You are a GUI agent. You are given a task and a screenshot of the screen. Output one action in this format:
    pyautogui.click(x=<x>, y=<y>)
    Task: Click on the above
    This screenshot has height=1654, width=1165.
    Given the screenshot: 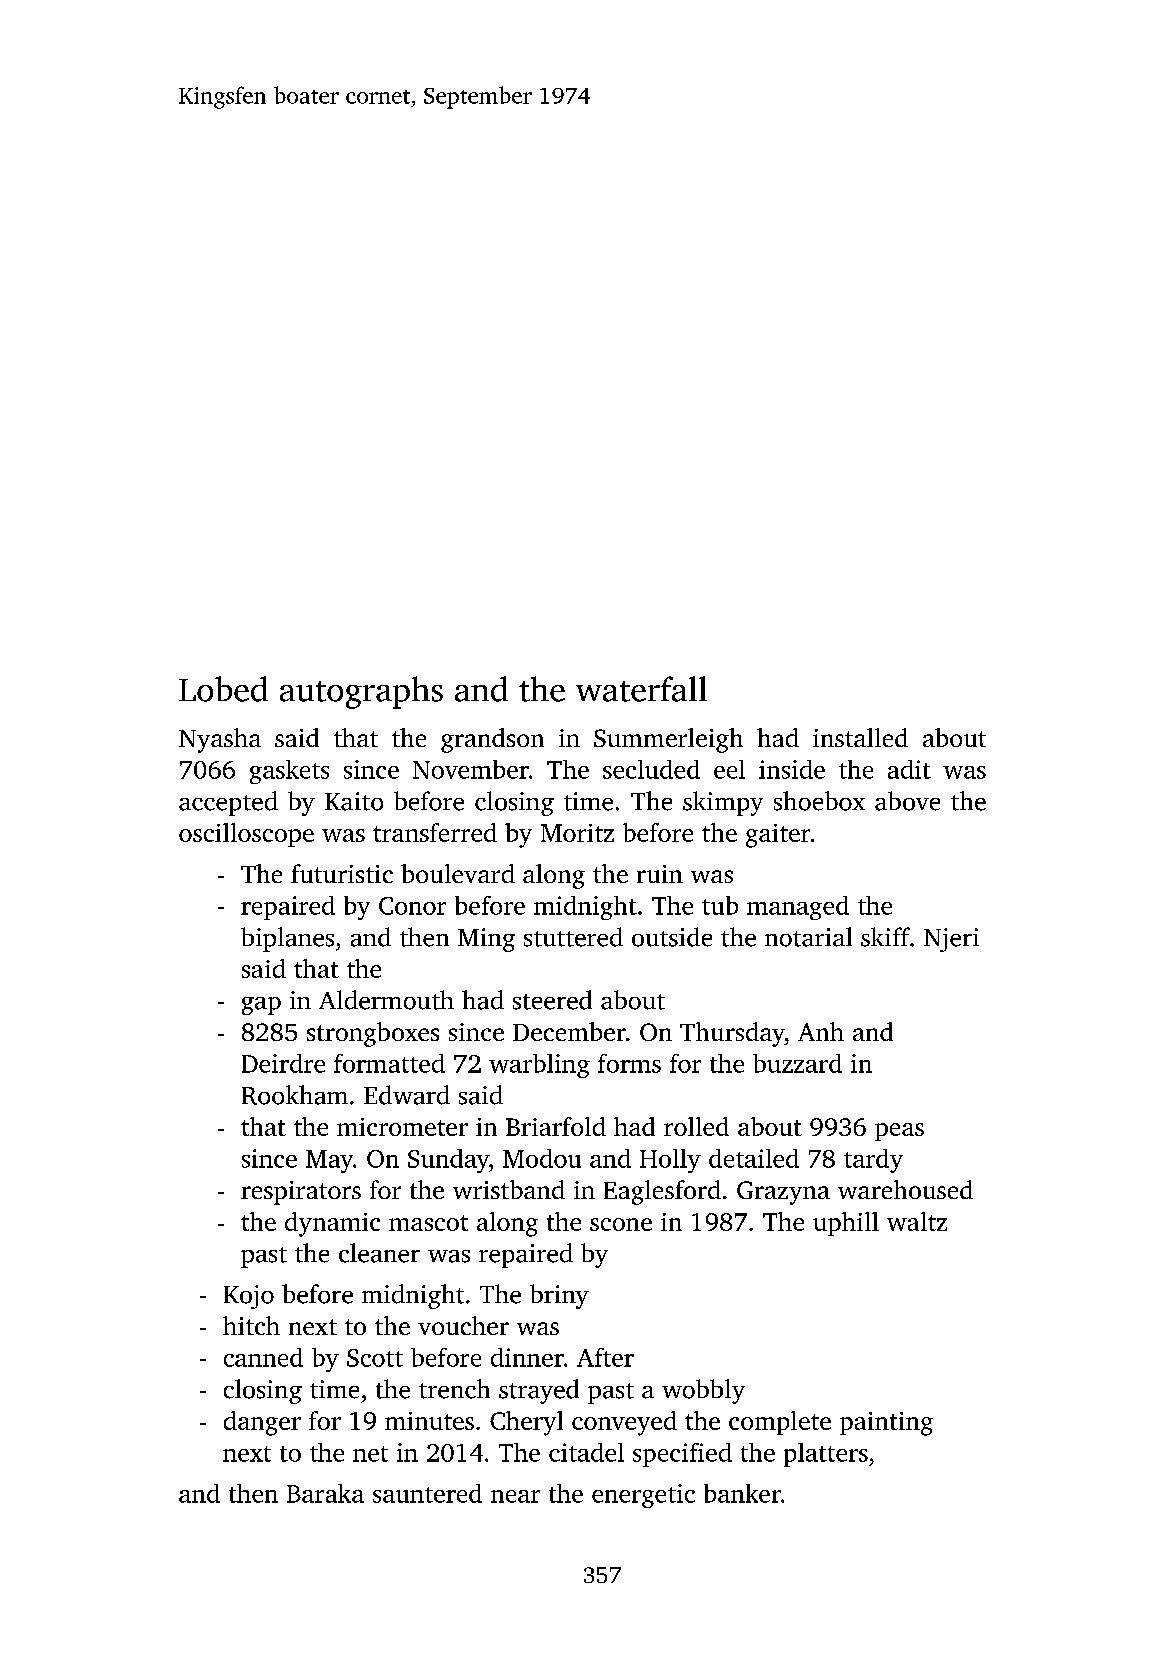 What is the action you would take?
    pyautogui.click(x=907, y=801)
